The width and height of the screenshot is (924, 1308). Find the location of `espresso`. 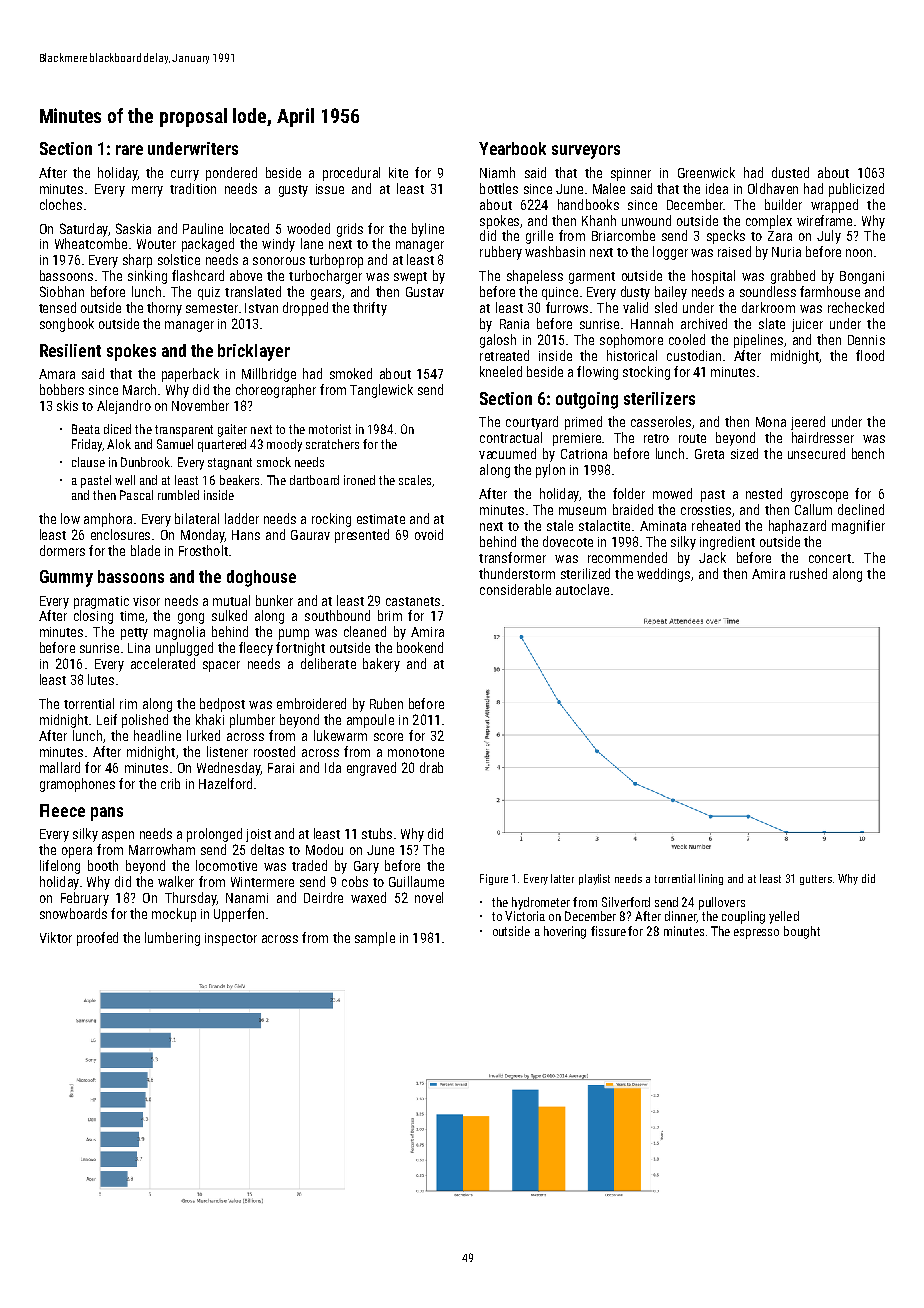

espresso is located at coordinates (756, 934).
